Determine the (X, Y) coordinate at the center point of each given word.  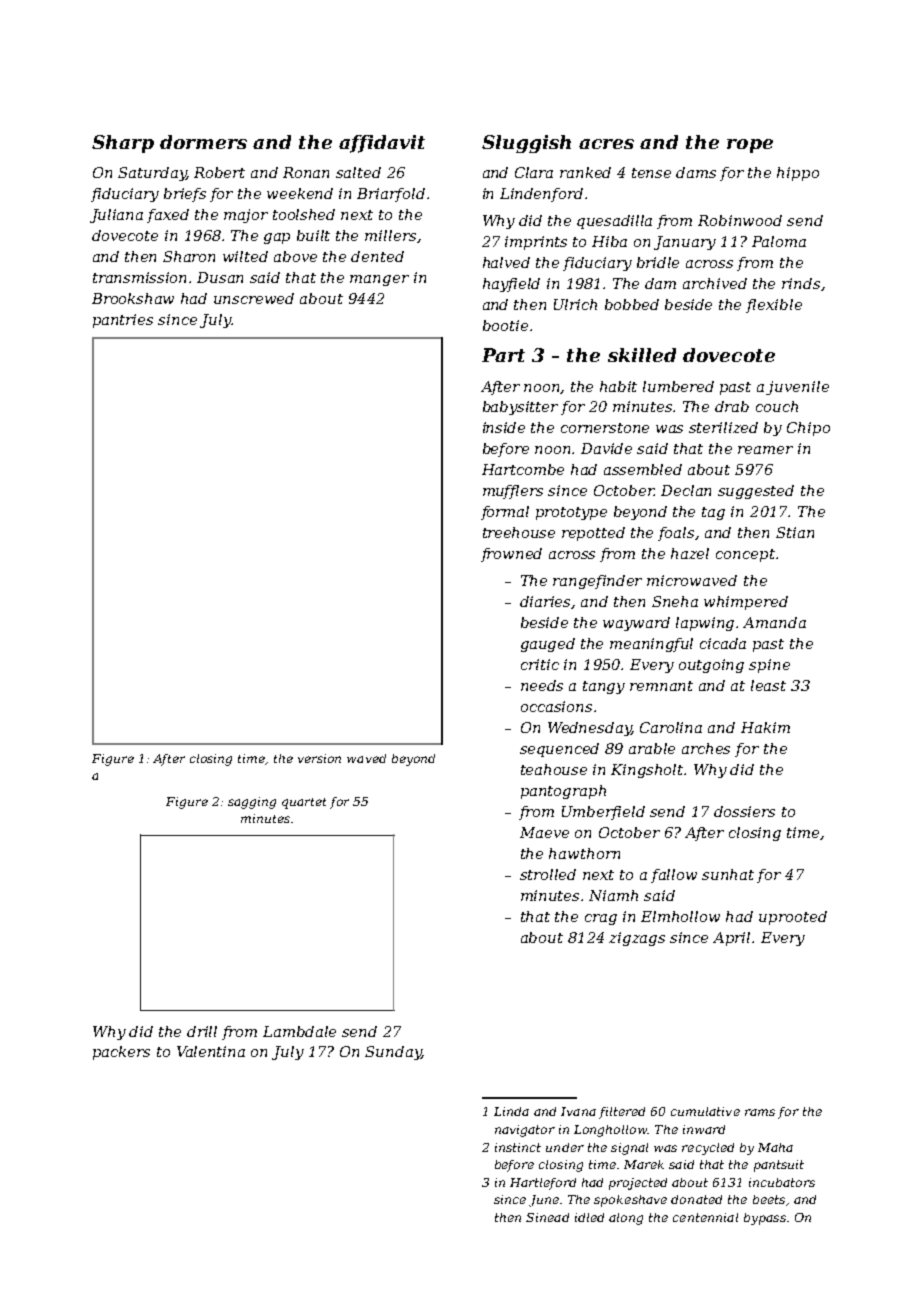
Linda (511, 1111)
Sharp (123, 144)
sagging (252, 803)
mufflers (513, 492)
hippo (798, 174)
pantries (123, 321)
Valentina (211, 1051)
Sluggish (526, 144)
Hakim (765, 727)
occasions (556, 706)
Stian (795, 532)
